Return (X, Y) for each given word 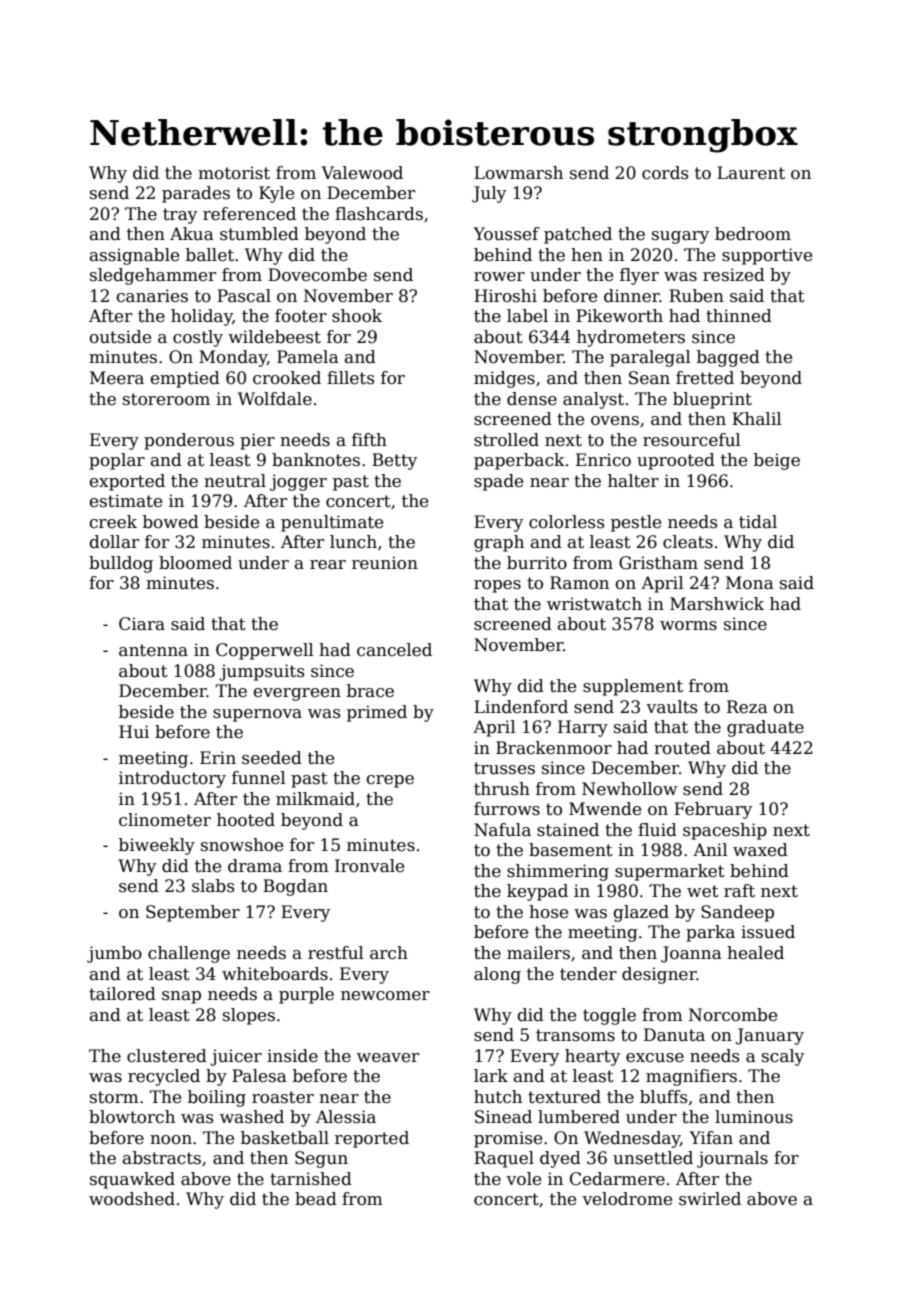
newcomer (385, 996)
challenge (189, 954)
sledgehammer (153, 276)
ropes (497, 586)
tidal (758, 522)
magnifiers (691, 1077)
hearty (592, 1057)
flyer (639, 276)
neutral (235, 481)
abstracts (162, 1158)
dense (532, 399)
